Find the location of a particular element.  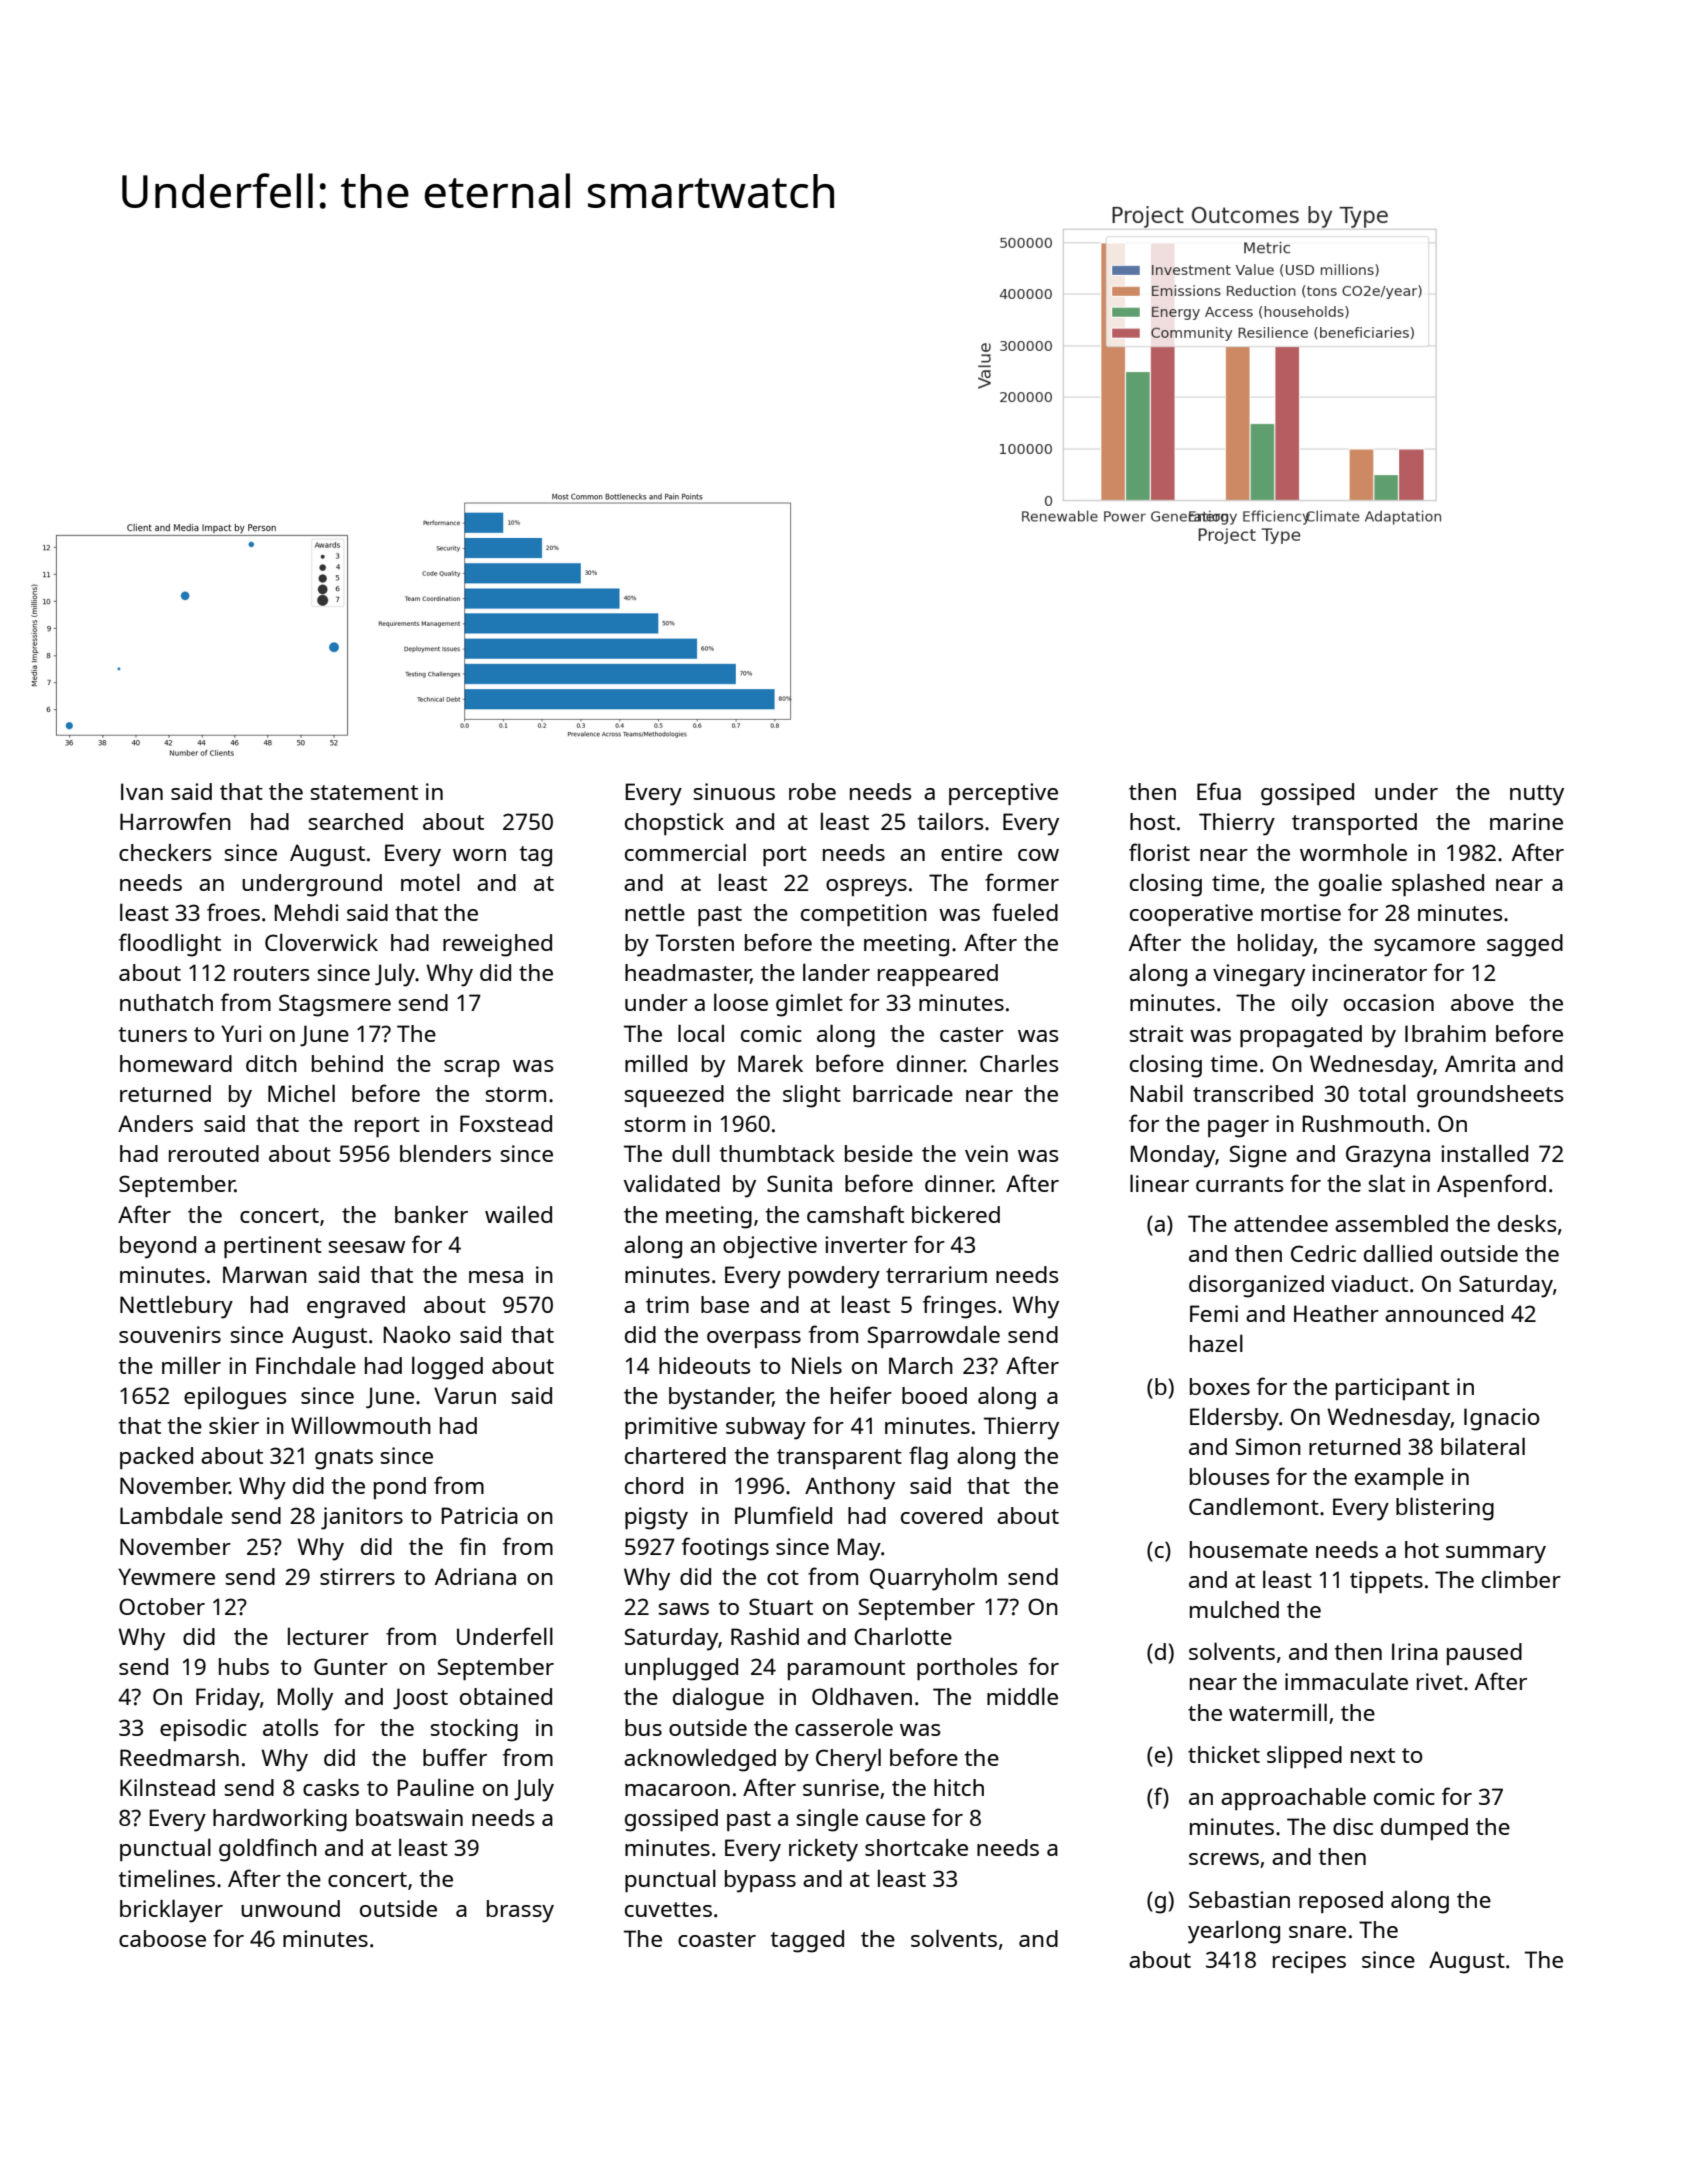

desks is located at coordinates (1527, 1223).
